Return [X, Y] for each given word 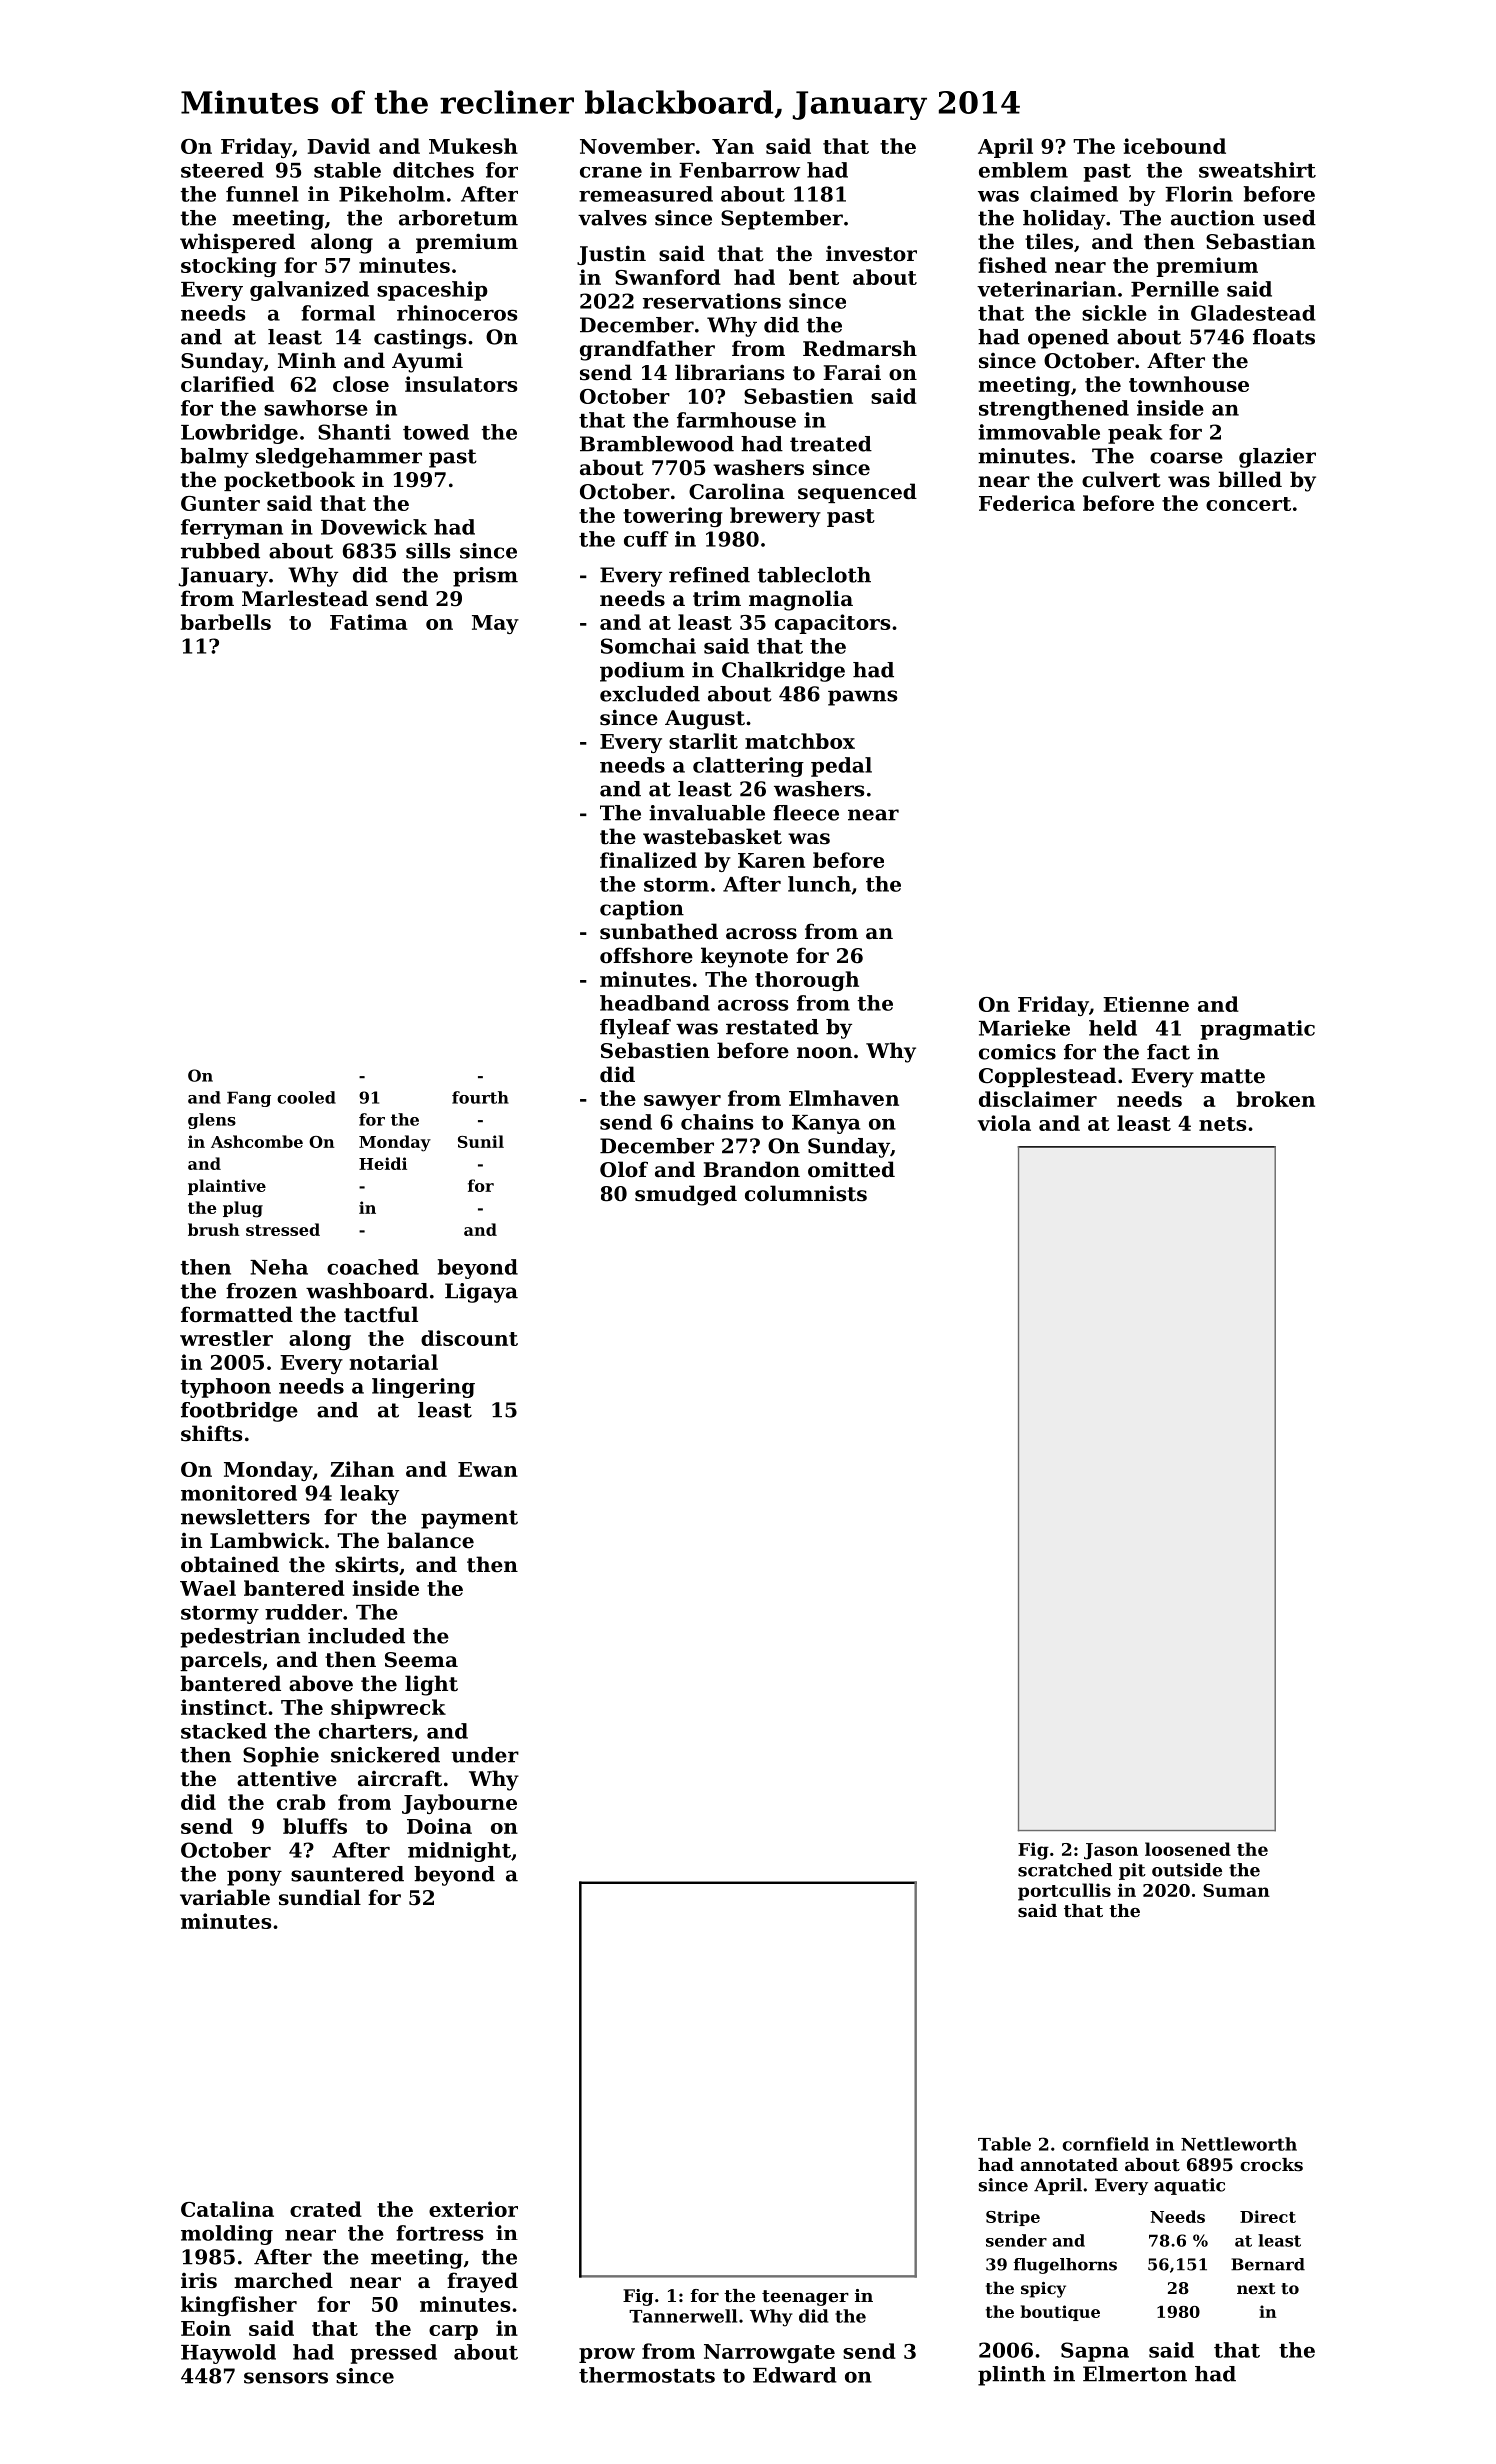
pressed [393, 2354]
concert [1248, 504]
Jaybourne [459, 1804]
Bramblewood [657, 444]
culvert [1121, 479]
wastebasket [712, 836]
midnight [459, 1852]
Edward [795, 2375]
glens [212, 1121]
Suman [1236, 1890]
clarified [227, 384]
